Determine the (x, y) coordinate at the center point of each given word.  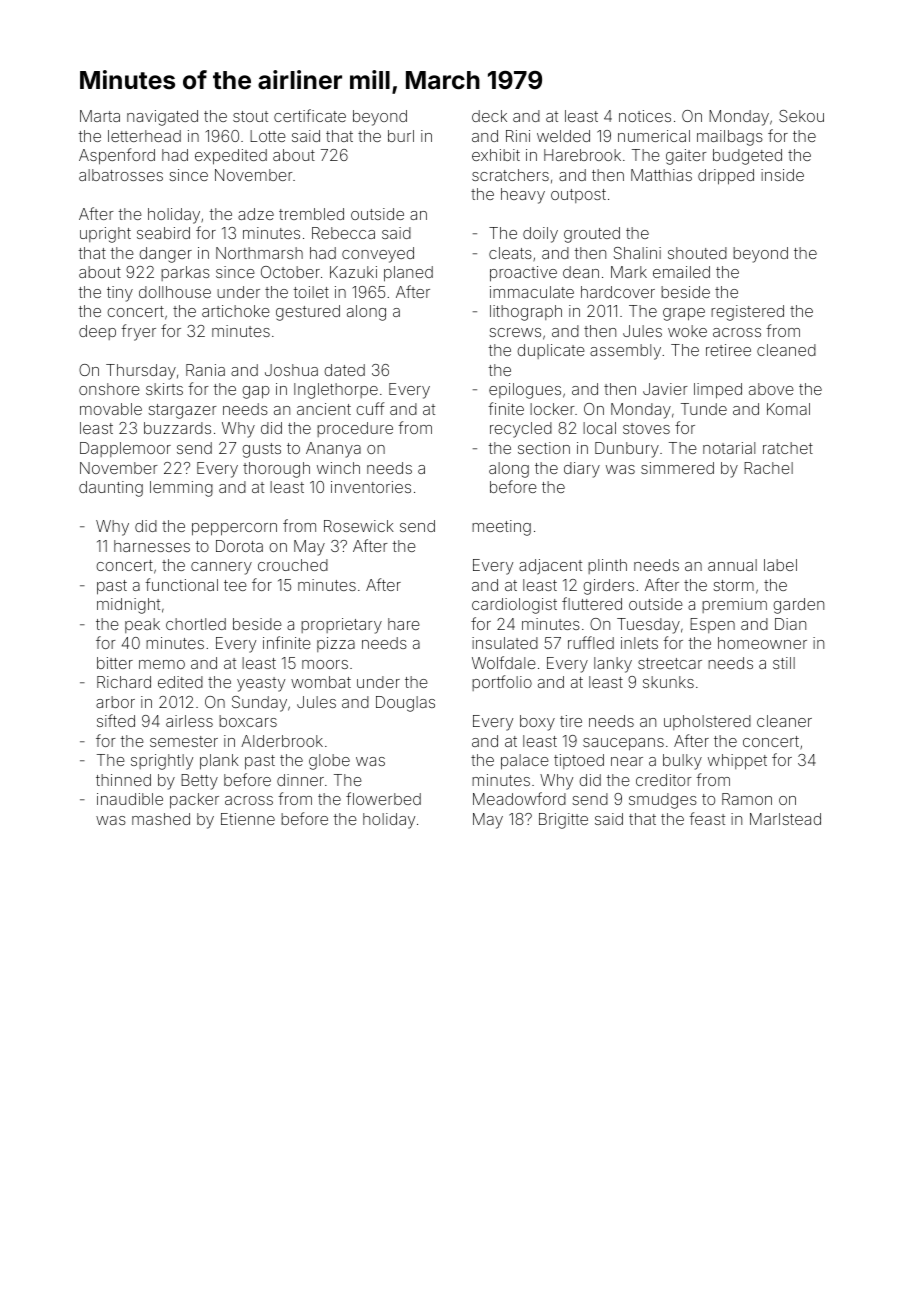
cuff (370, 408)
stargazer (182, 411)
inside (782, 175)
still (784, 663)
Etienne (248, 819)
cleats (510, 253)
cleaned (786, 350)
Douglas (405, 704)
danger (165, 255)
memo (162, 664)
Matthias (661, 175)
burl (401, 136)
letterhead (144, 136)
